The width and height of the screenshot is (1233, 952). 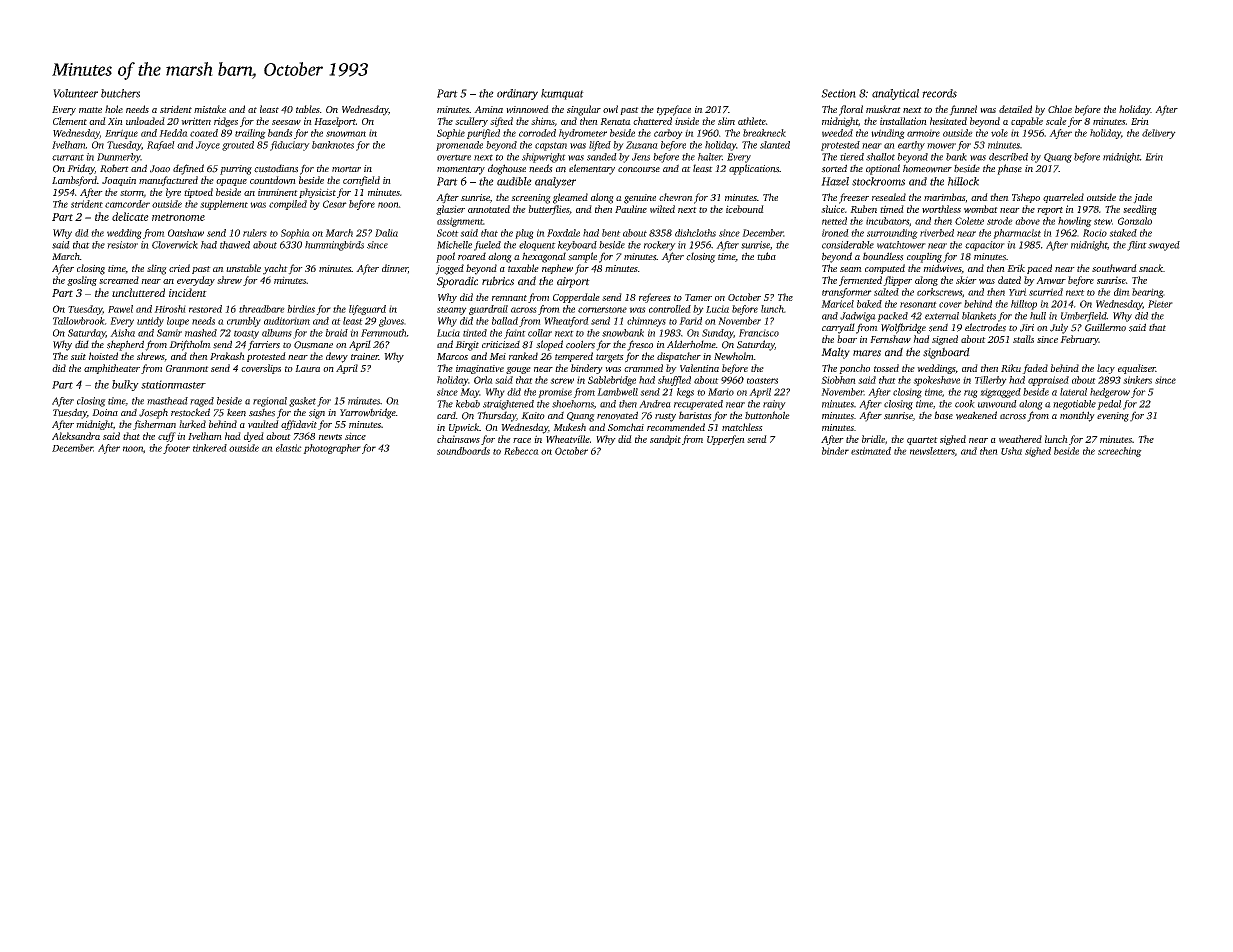 I want to click on spokeshave, so click(x=936, y=381).
